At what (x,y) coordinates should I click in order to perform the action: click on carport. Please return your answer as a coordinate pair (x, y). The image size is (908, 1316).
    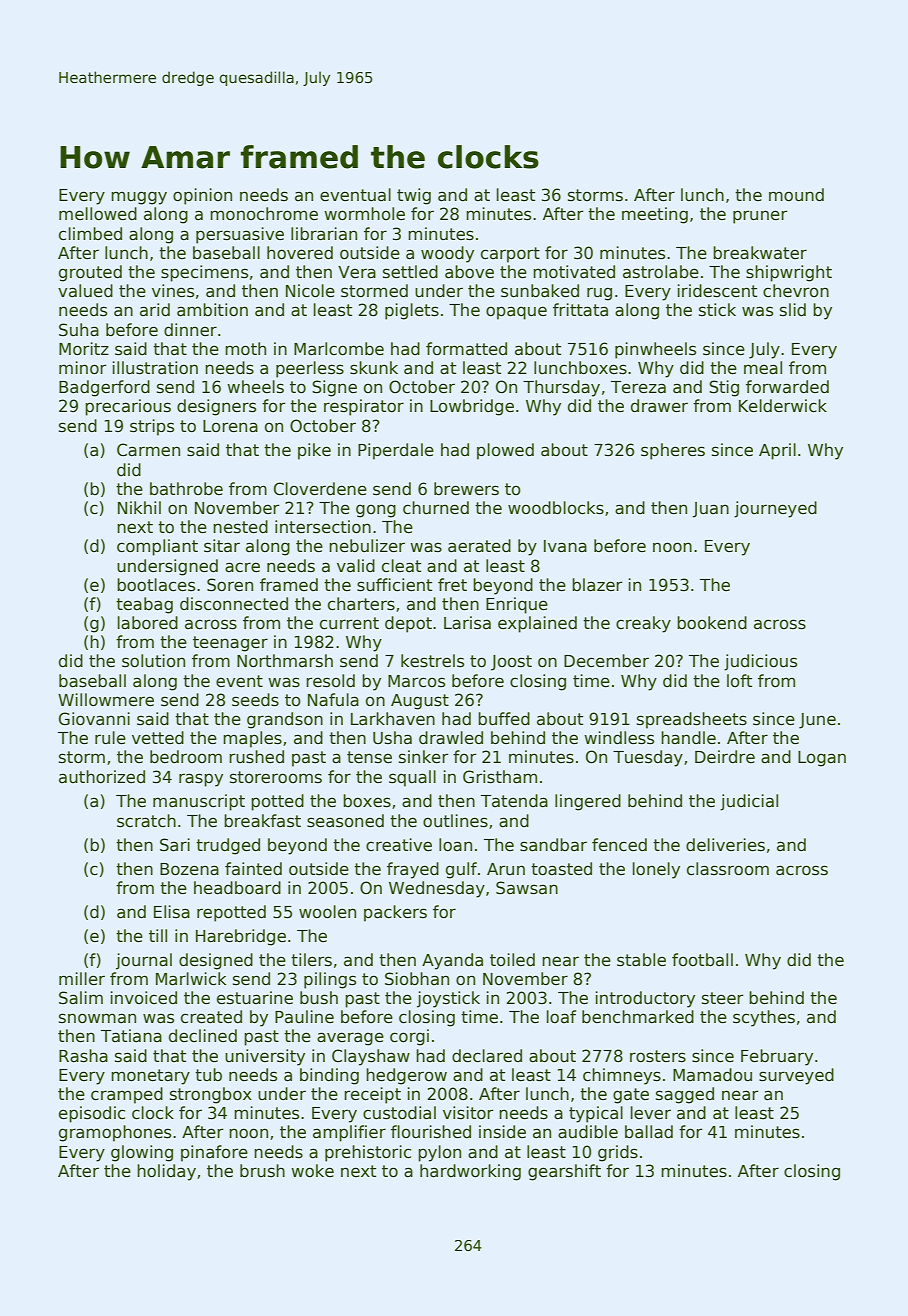
    Looking at the image, I should click on (510, 255).
